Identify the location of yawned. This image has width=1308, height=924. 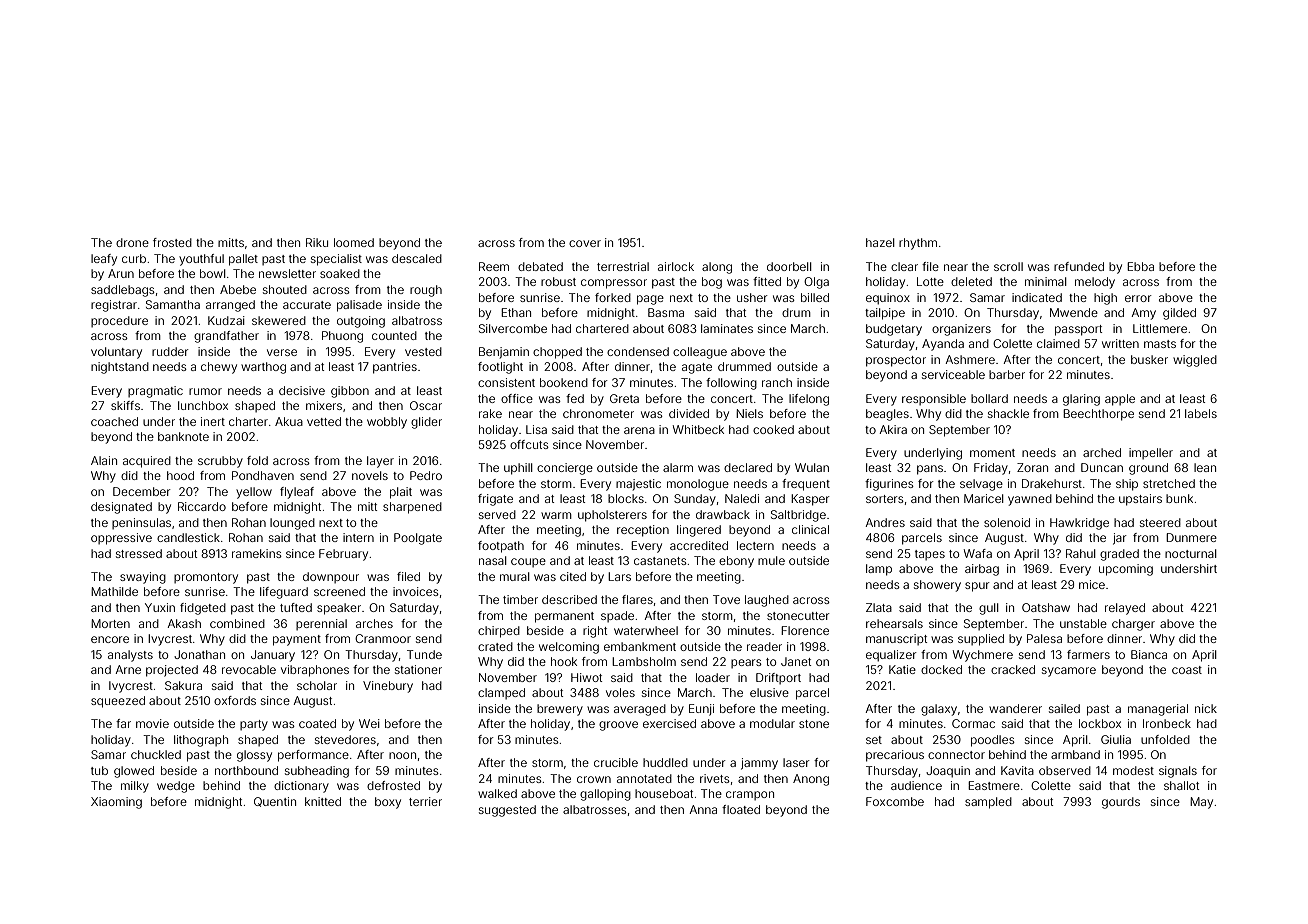
(1030, 500).
